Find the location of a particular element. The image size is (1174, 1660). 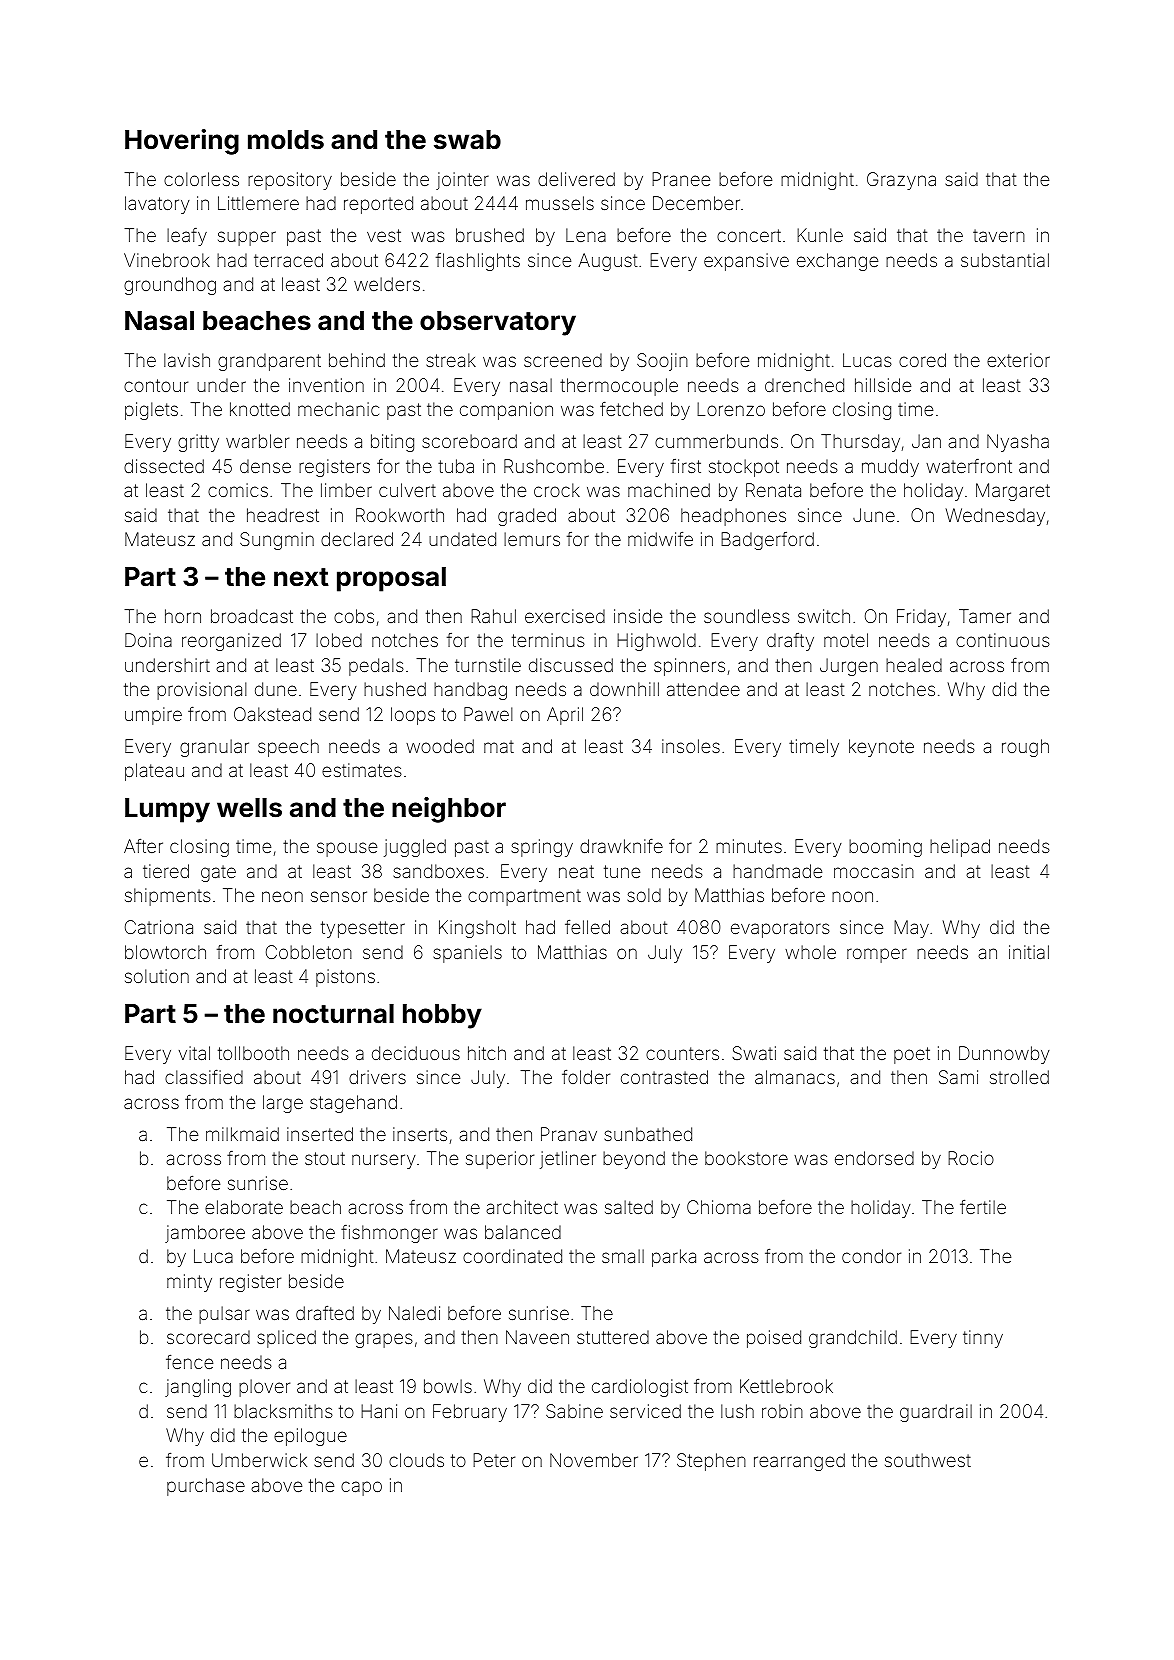

reported is located at coordinates (378, 205).
